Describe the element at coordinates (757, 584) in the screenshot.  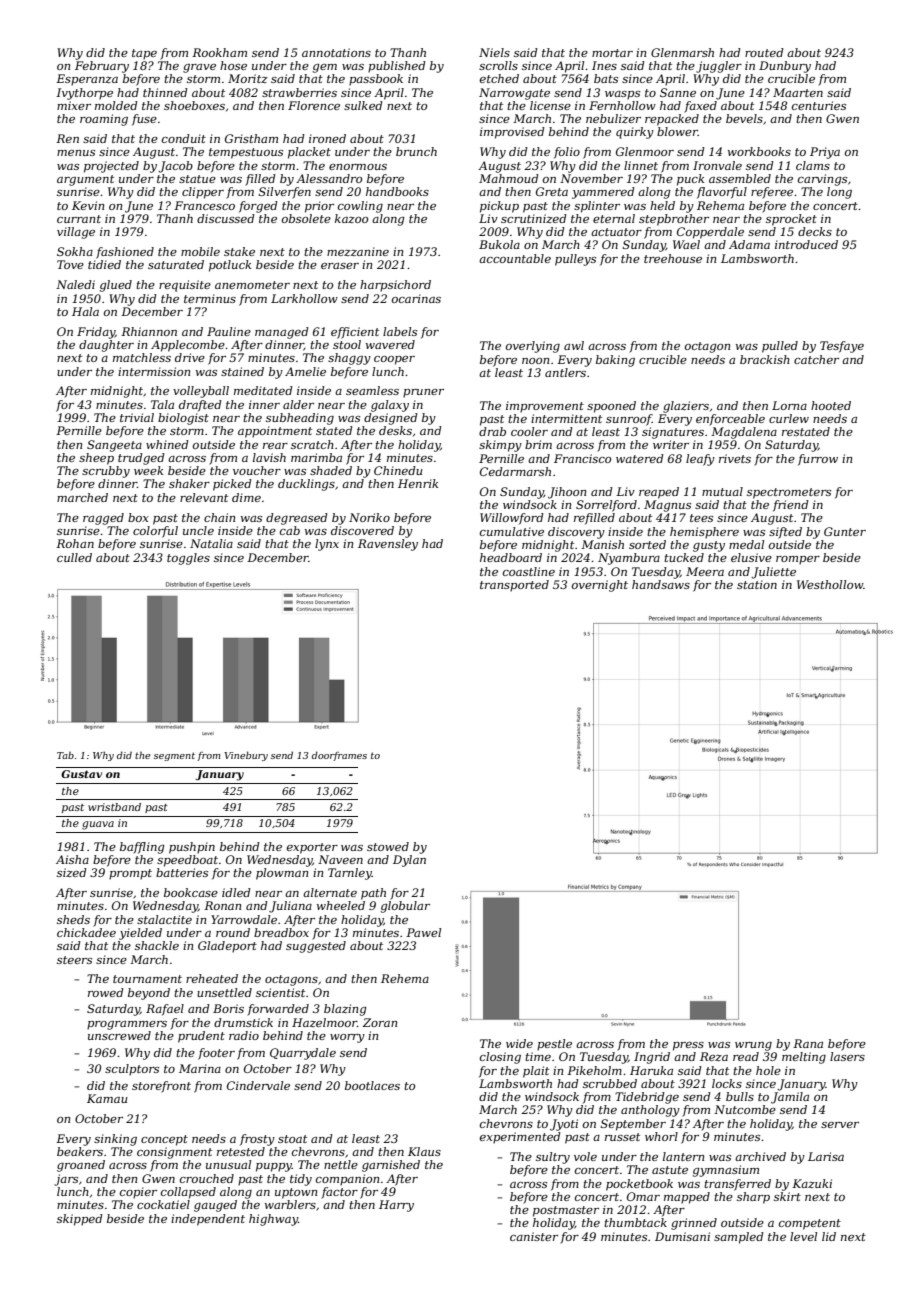
I see `station` at that location.
